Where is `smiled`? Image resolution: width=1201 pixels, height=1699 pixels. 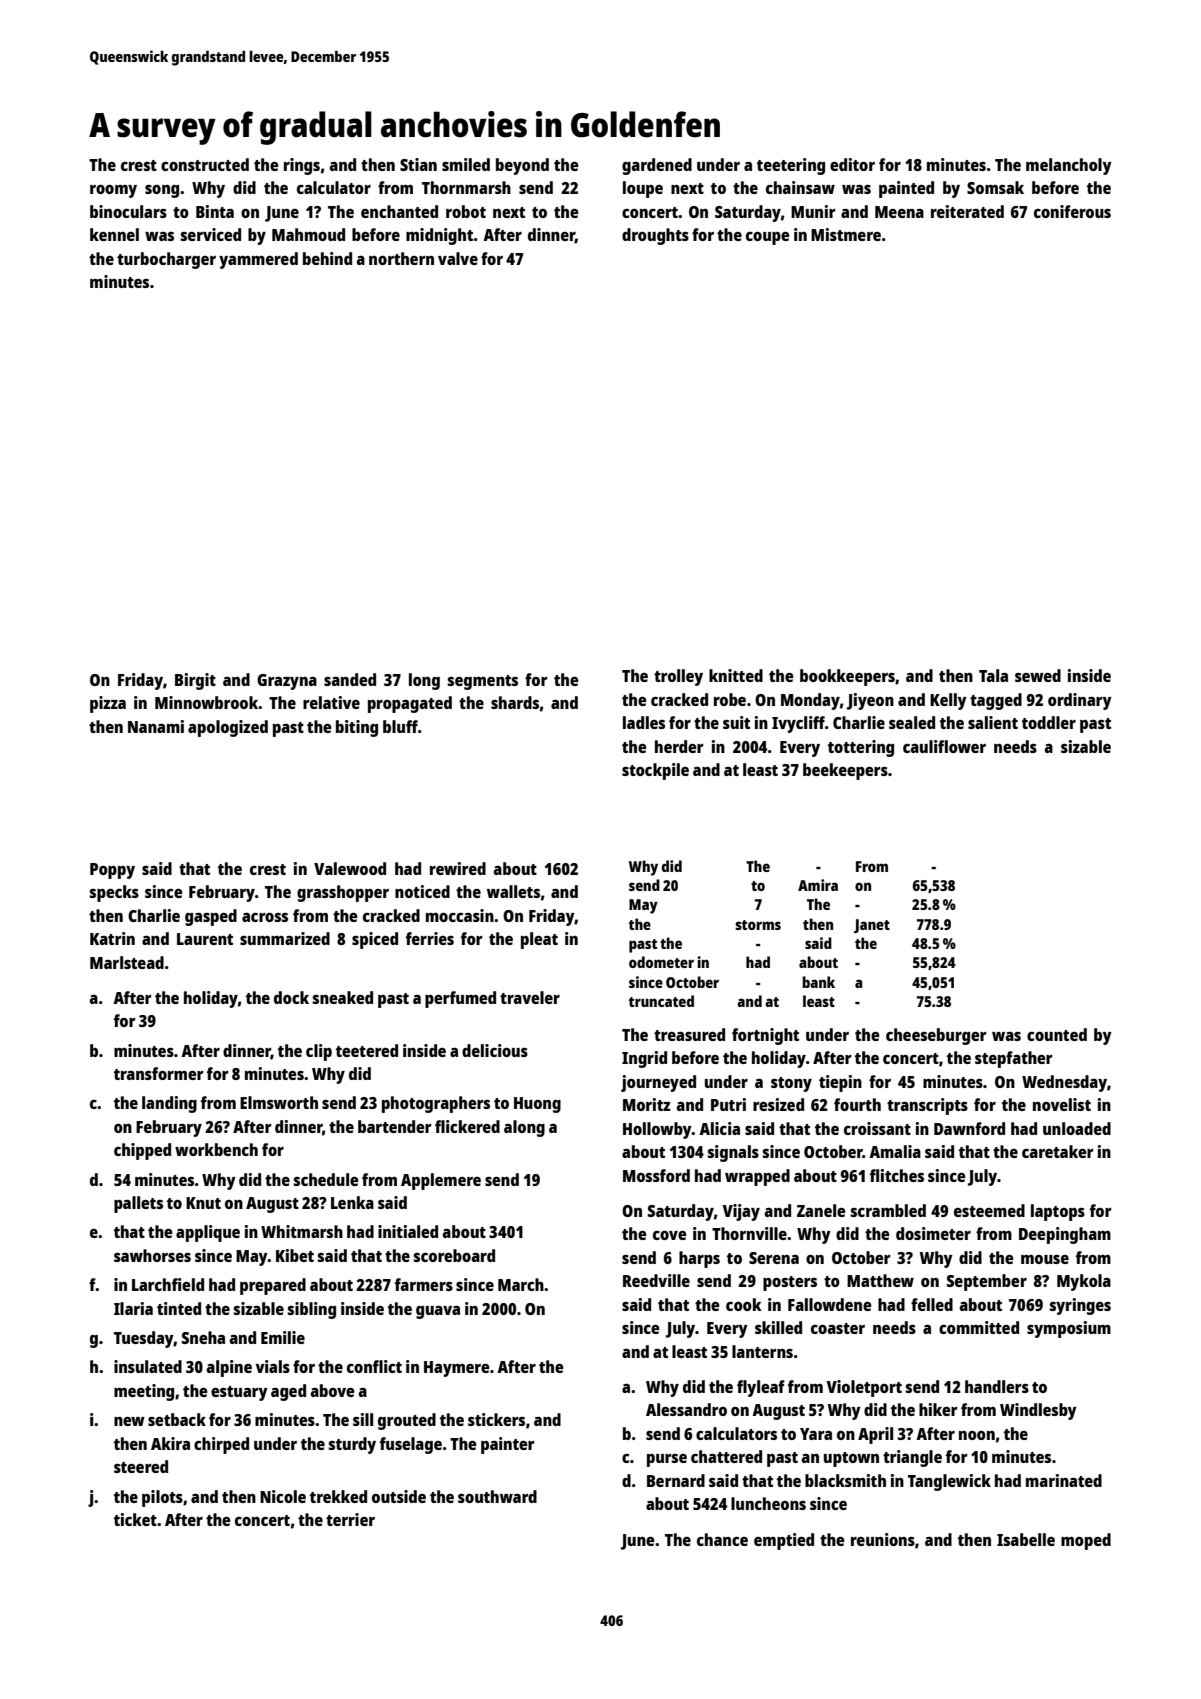 smiled is located at coordinates (466, 164).
